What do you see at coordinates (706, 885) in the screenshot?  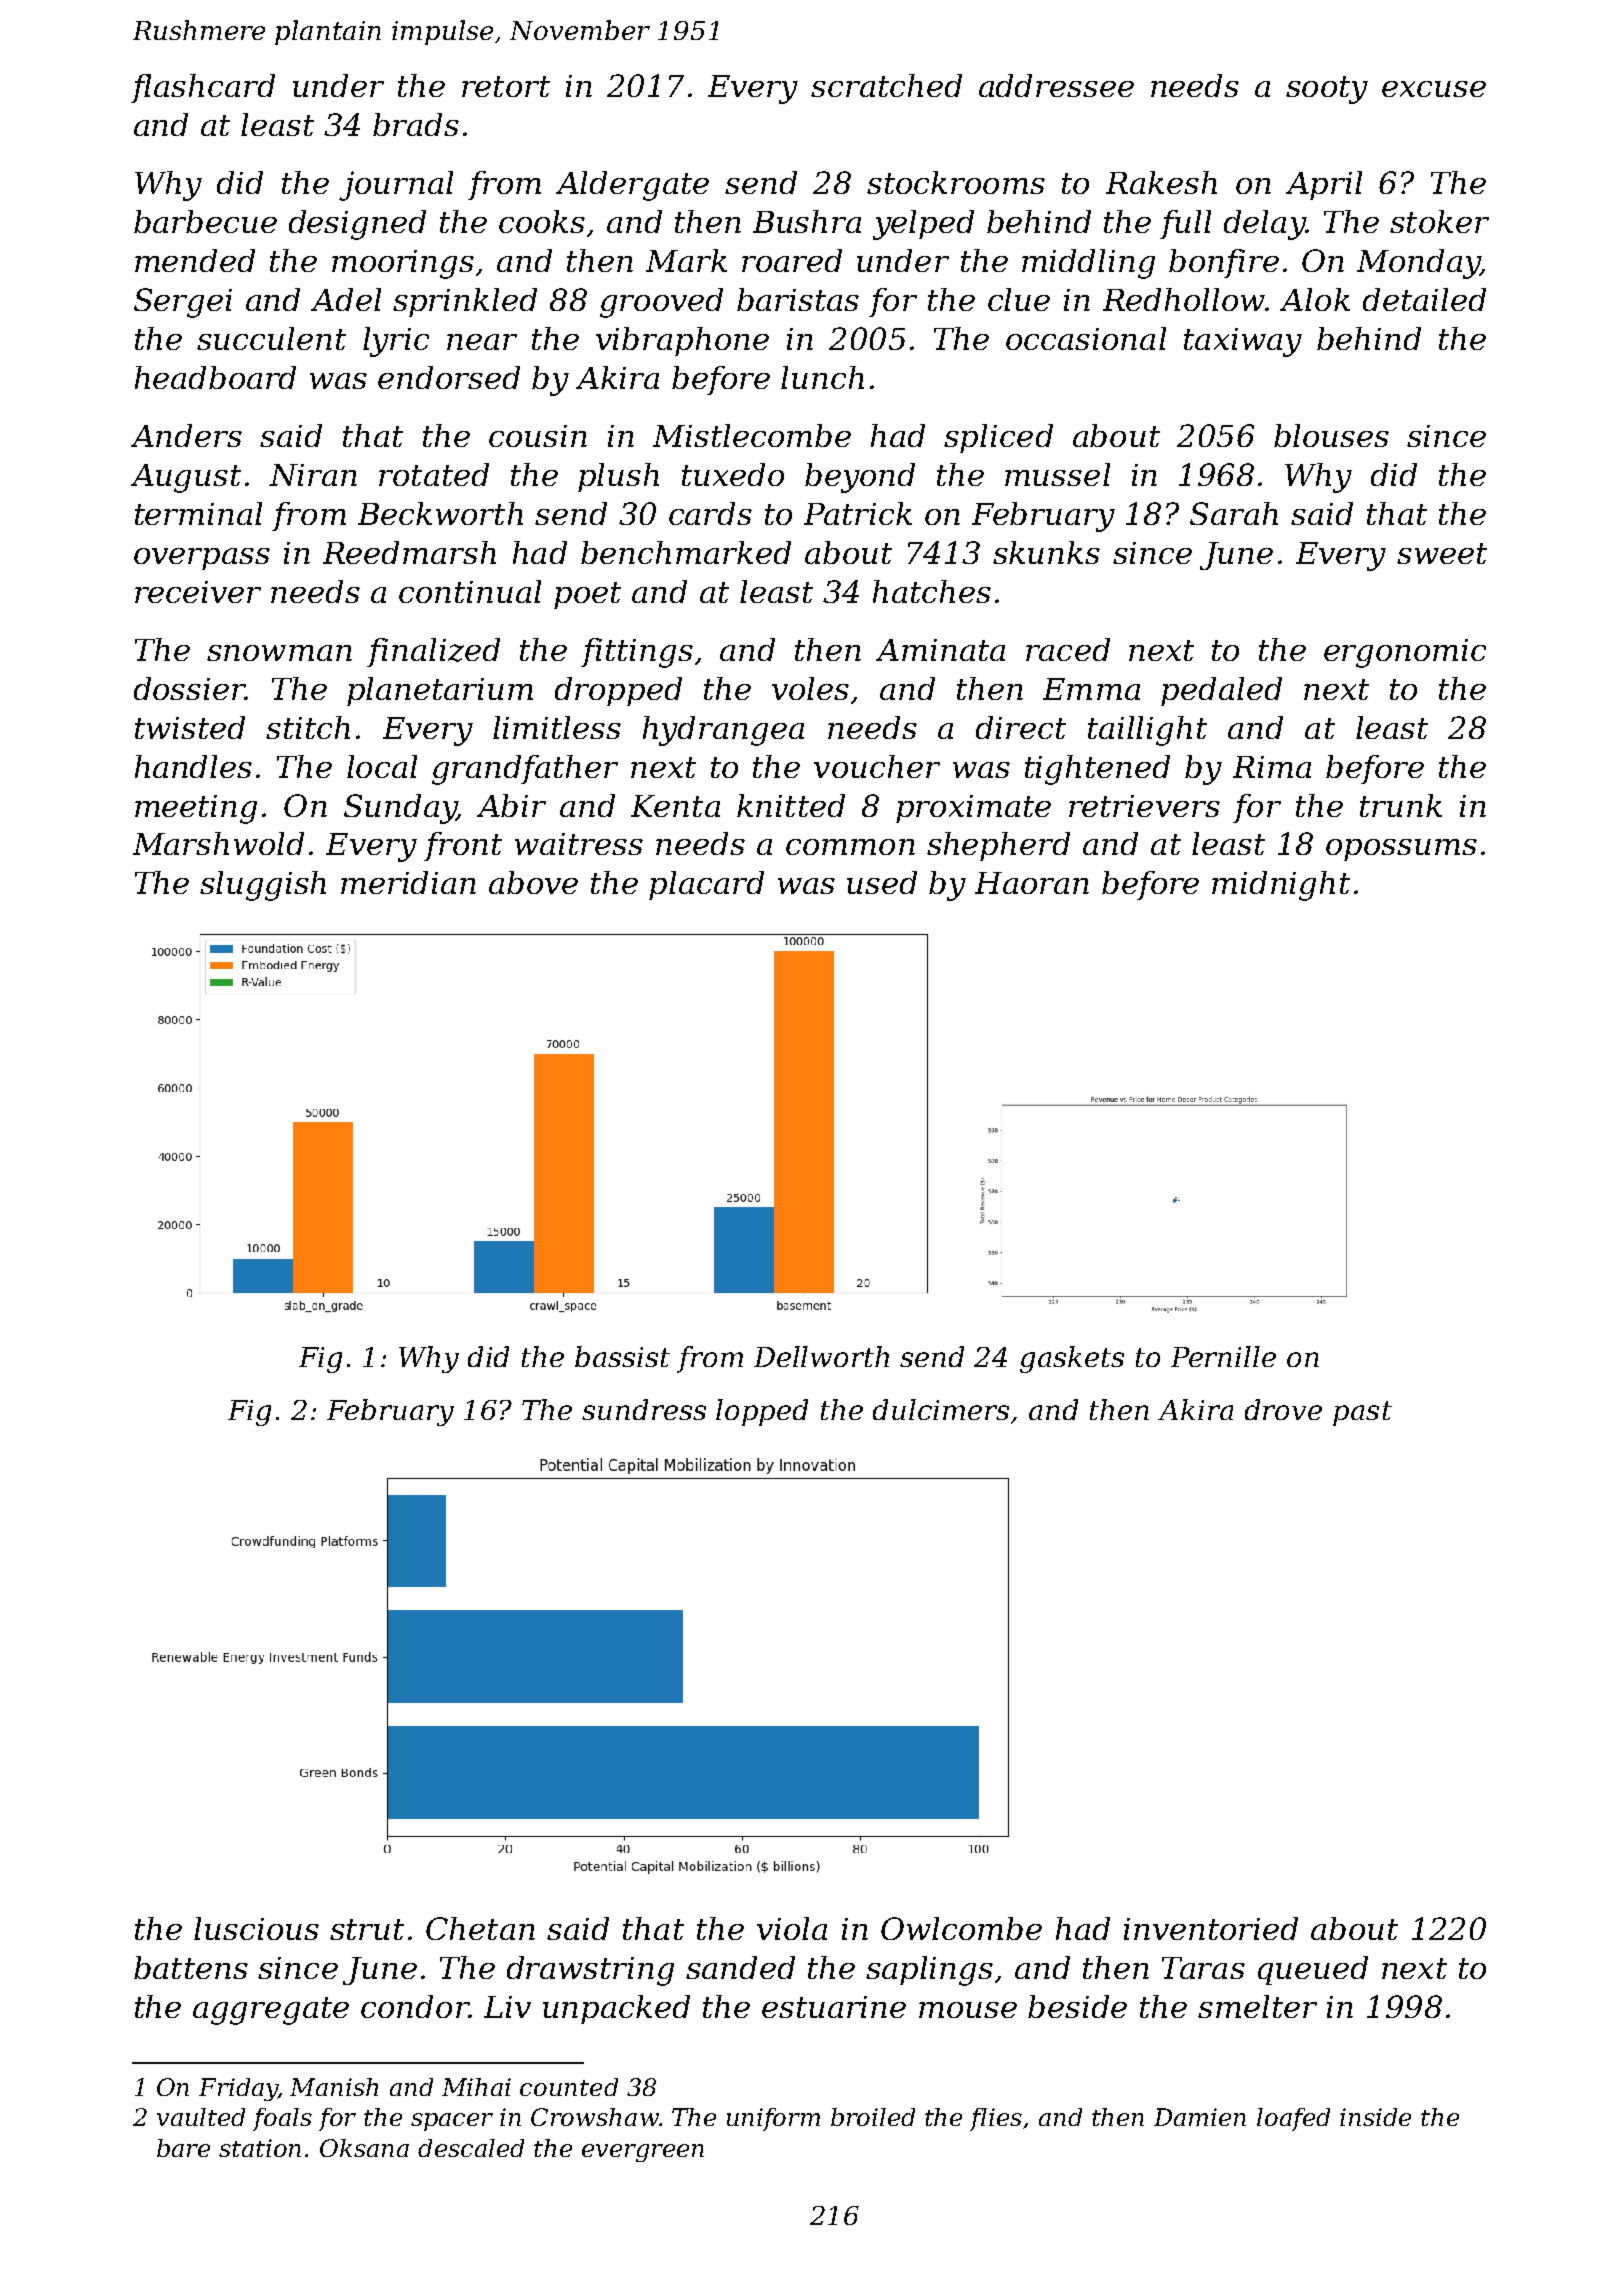 I see `placard` at bounding box center [706, 885].
